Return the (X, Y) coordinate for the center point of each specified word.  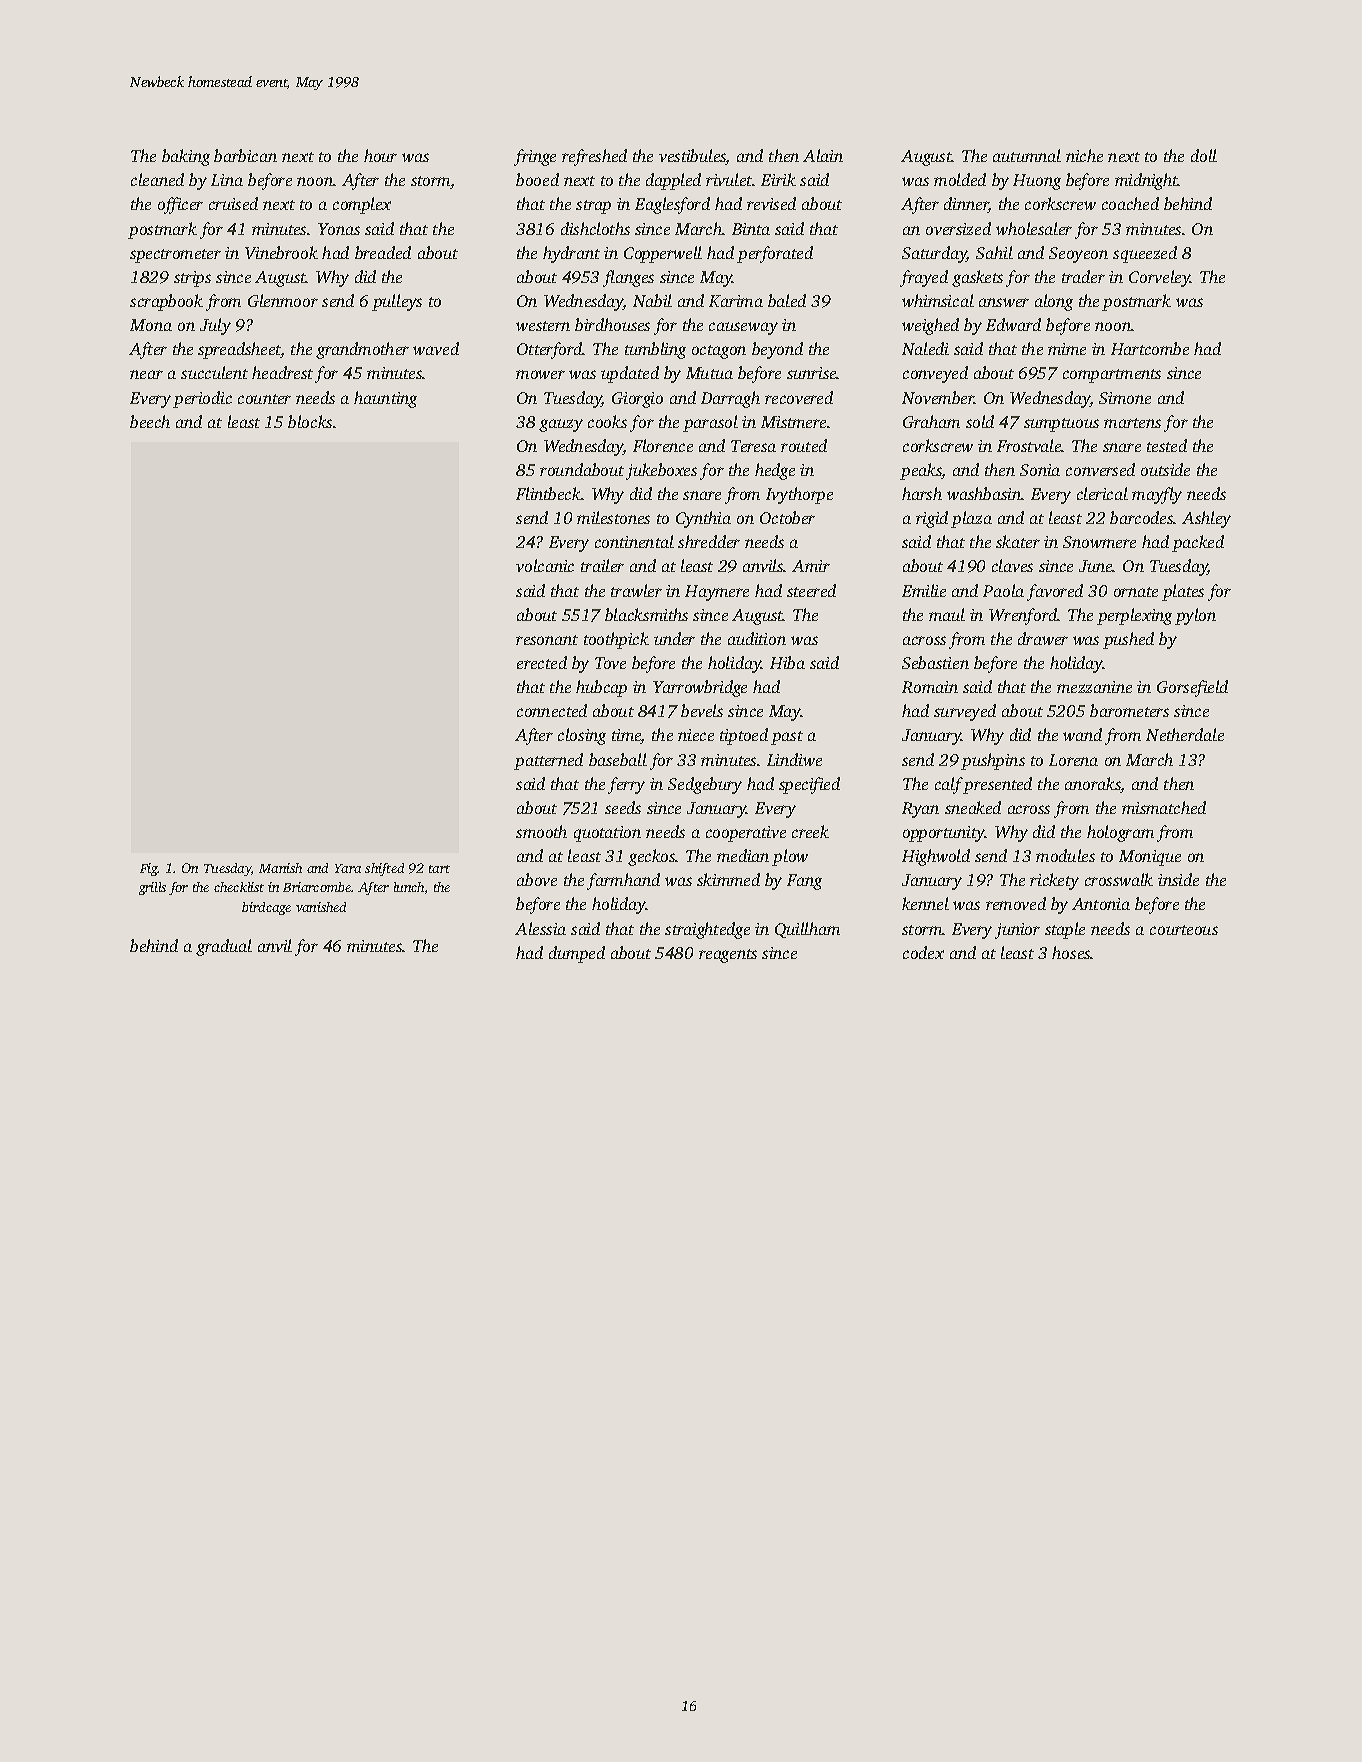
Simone (1125, 398)
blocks (310, 421)
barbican (245, 155)
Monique (1150, 858)
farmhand (623, 881)
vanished (321, 907)
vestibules (692, 157)
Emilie (924, 590)
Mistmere (793, 422)
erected (542, 662)
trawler (636, 590)
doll (1204, 155)
